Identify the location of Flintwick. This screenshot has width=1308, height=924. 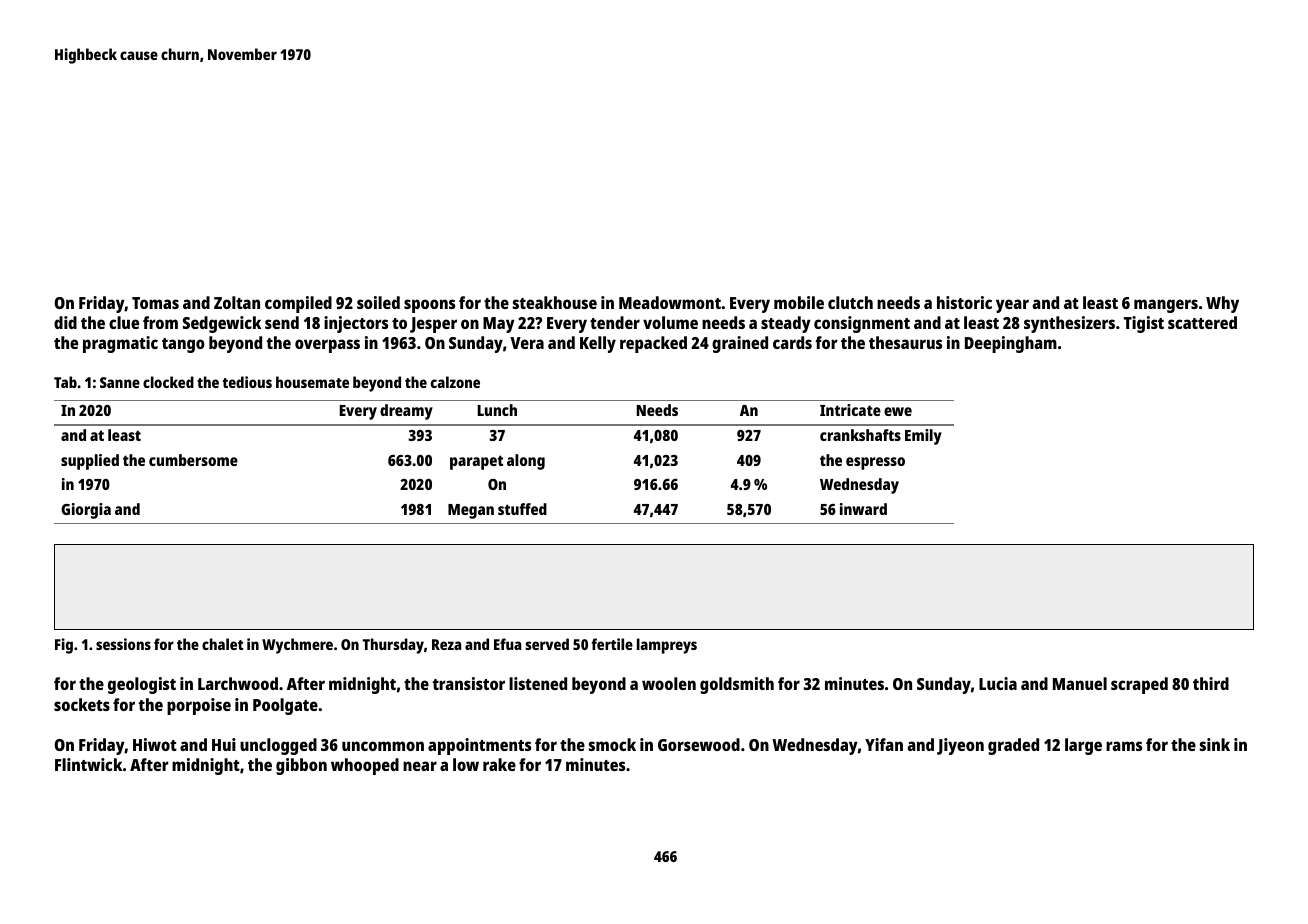
(88, 764).
